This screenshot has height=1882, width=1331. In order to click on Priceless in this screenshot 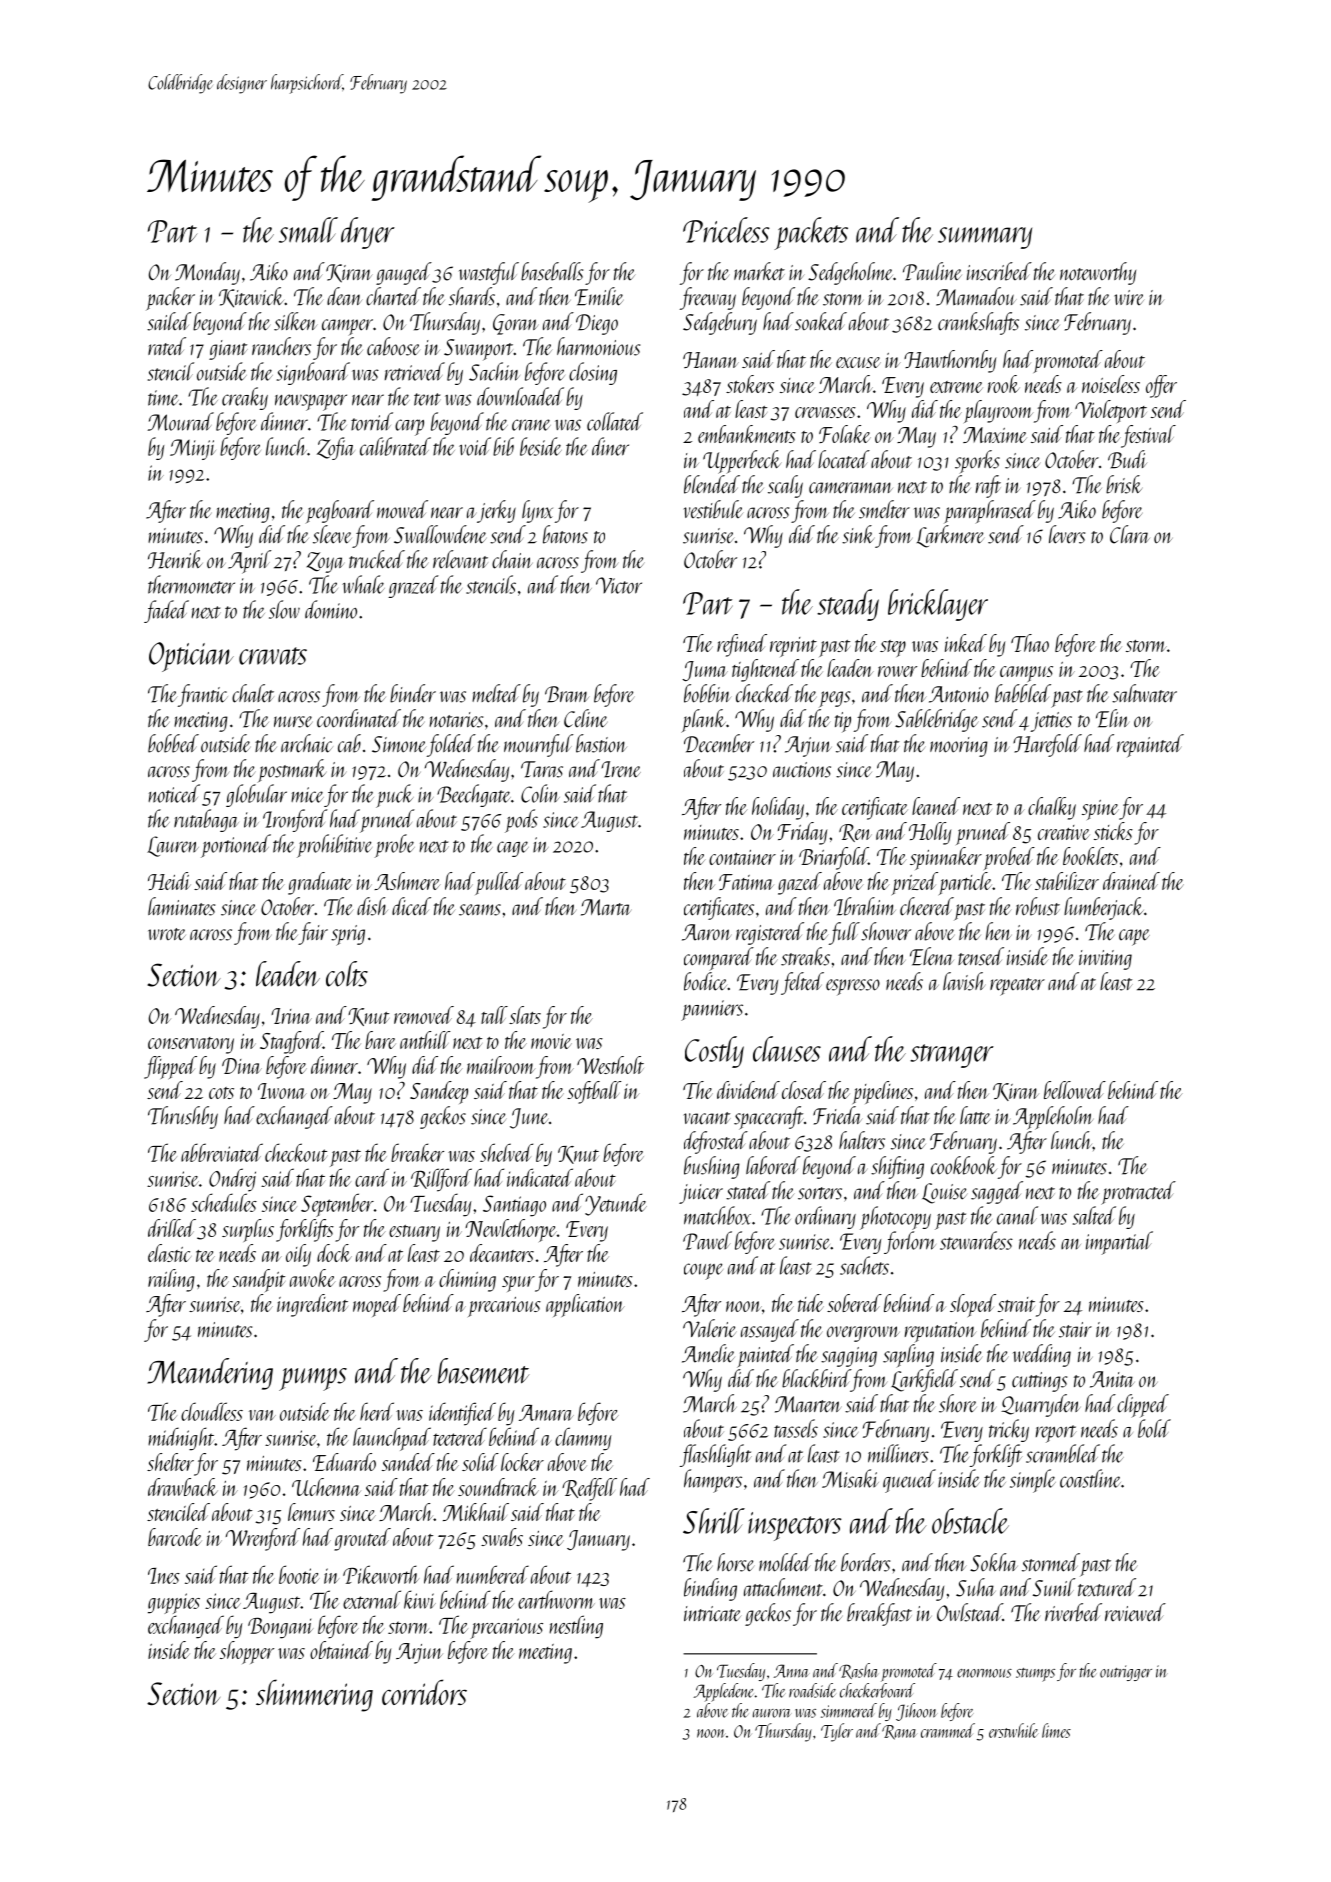, I will do `click(726, 230)`.
